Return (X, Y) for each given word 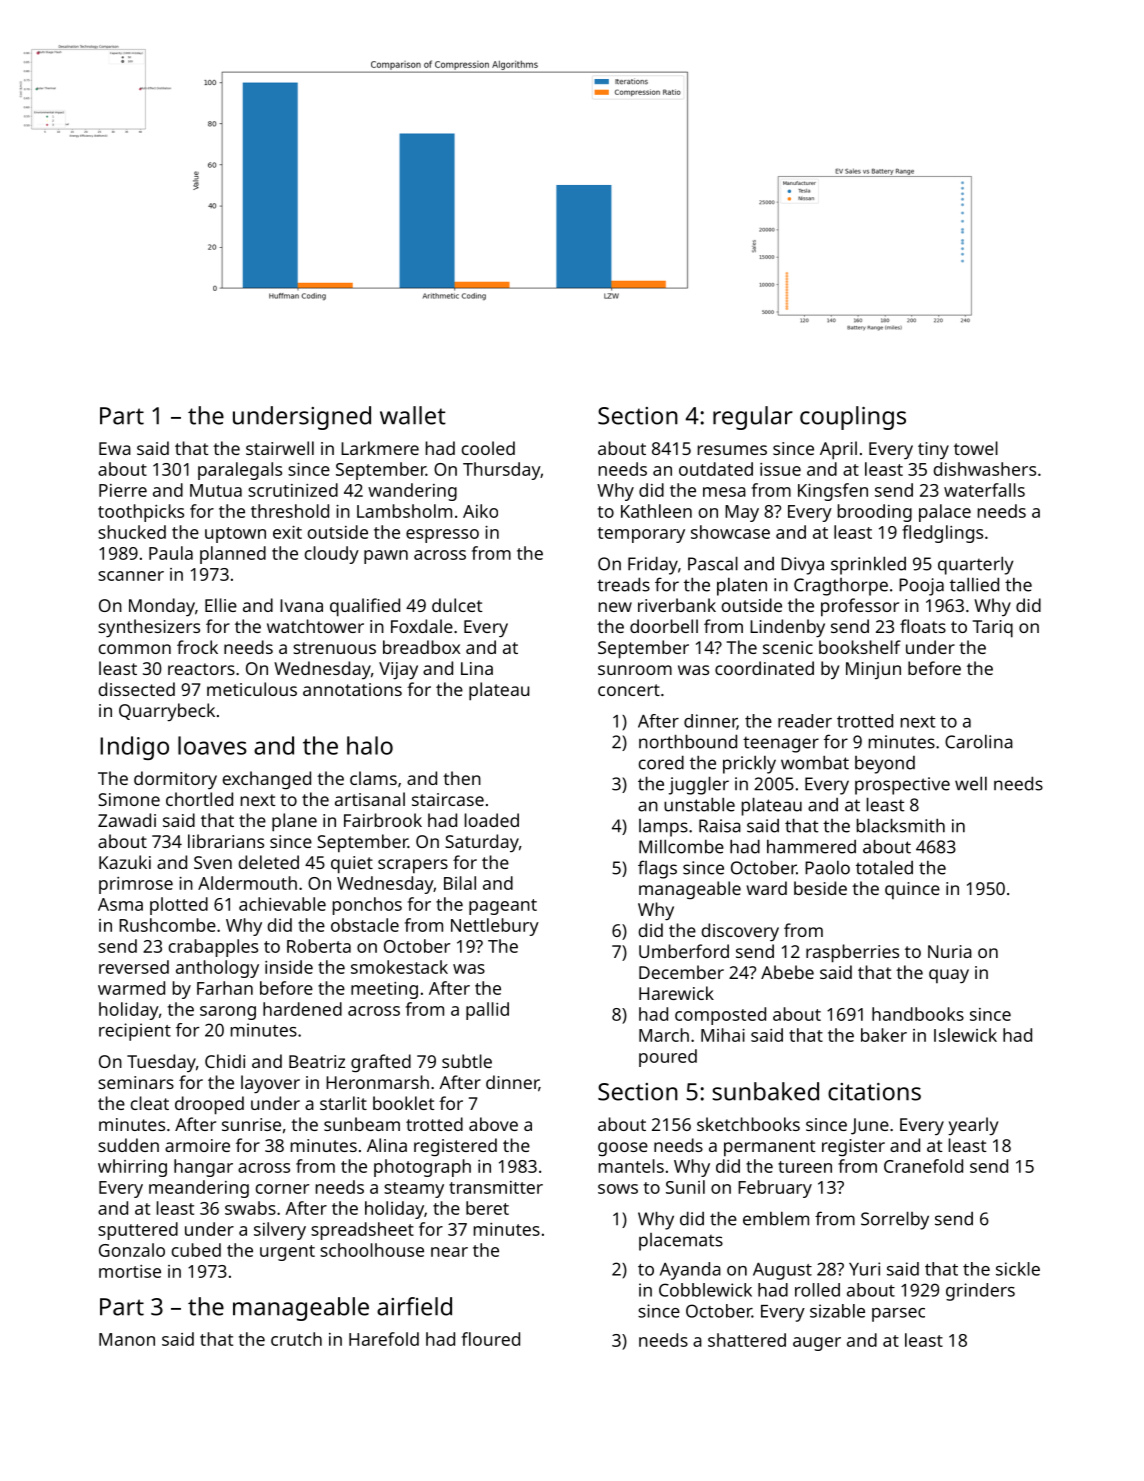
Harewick (676, 993)
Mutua (216, 490)
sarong (228, 1013)
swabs (250, 1208)
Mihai (723, 1035)
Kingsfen (833, 492)
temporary (641, 535)
